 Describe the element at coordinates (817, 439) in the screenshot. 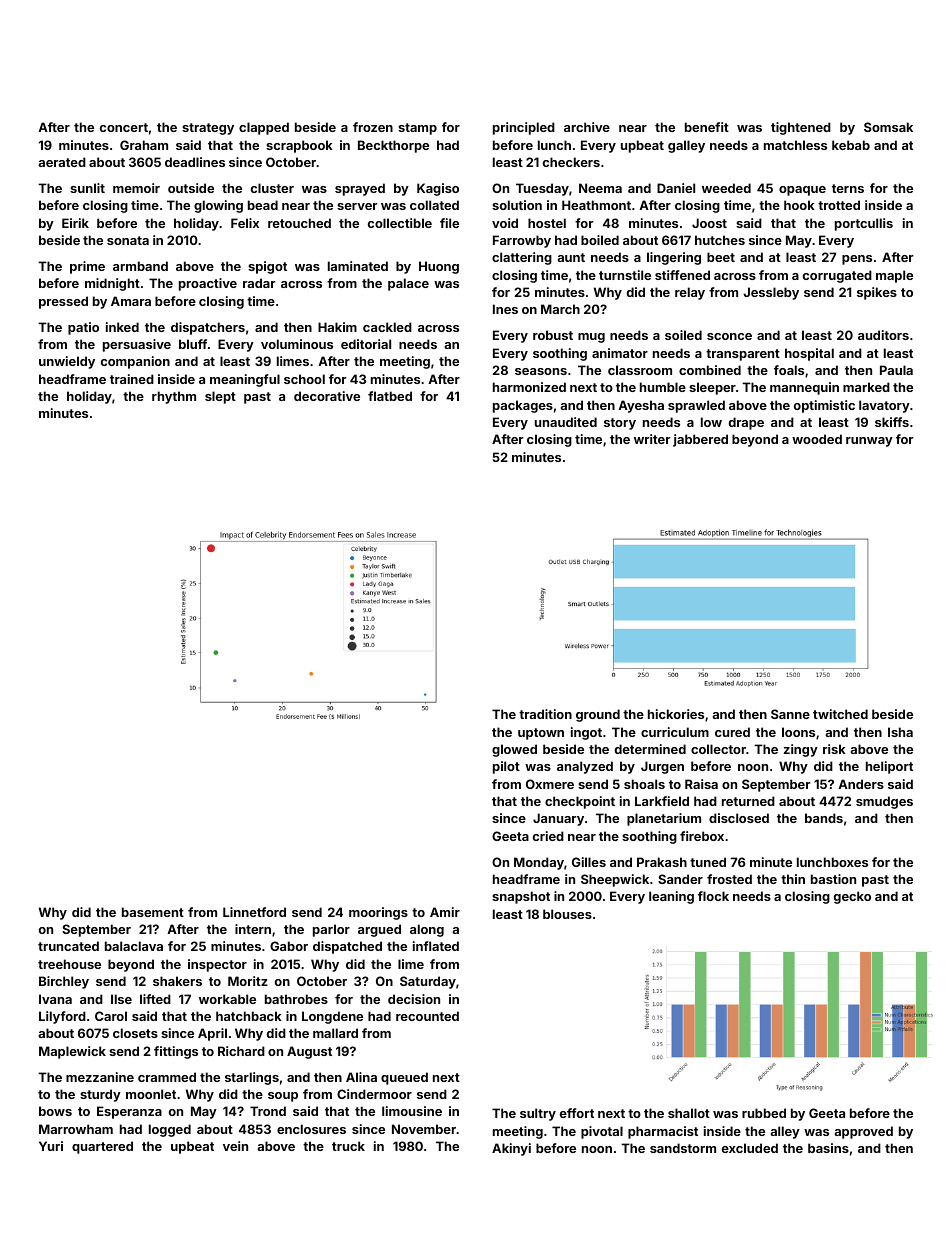

I see `wooded` at that location.
